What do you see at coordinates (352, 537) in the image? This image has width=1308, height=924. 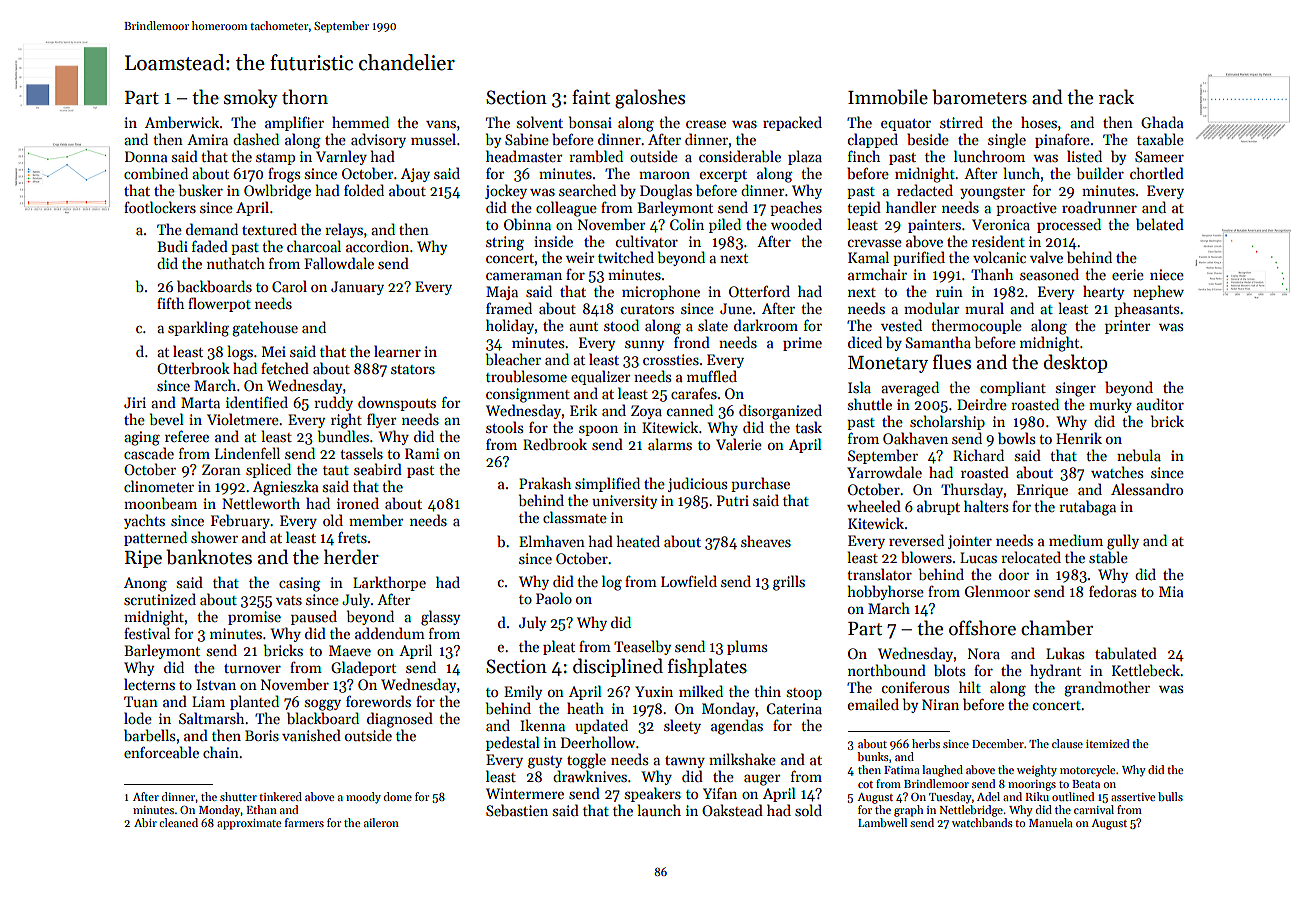 I see `frets` at bounding box center [352, 537].
